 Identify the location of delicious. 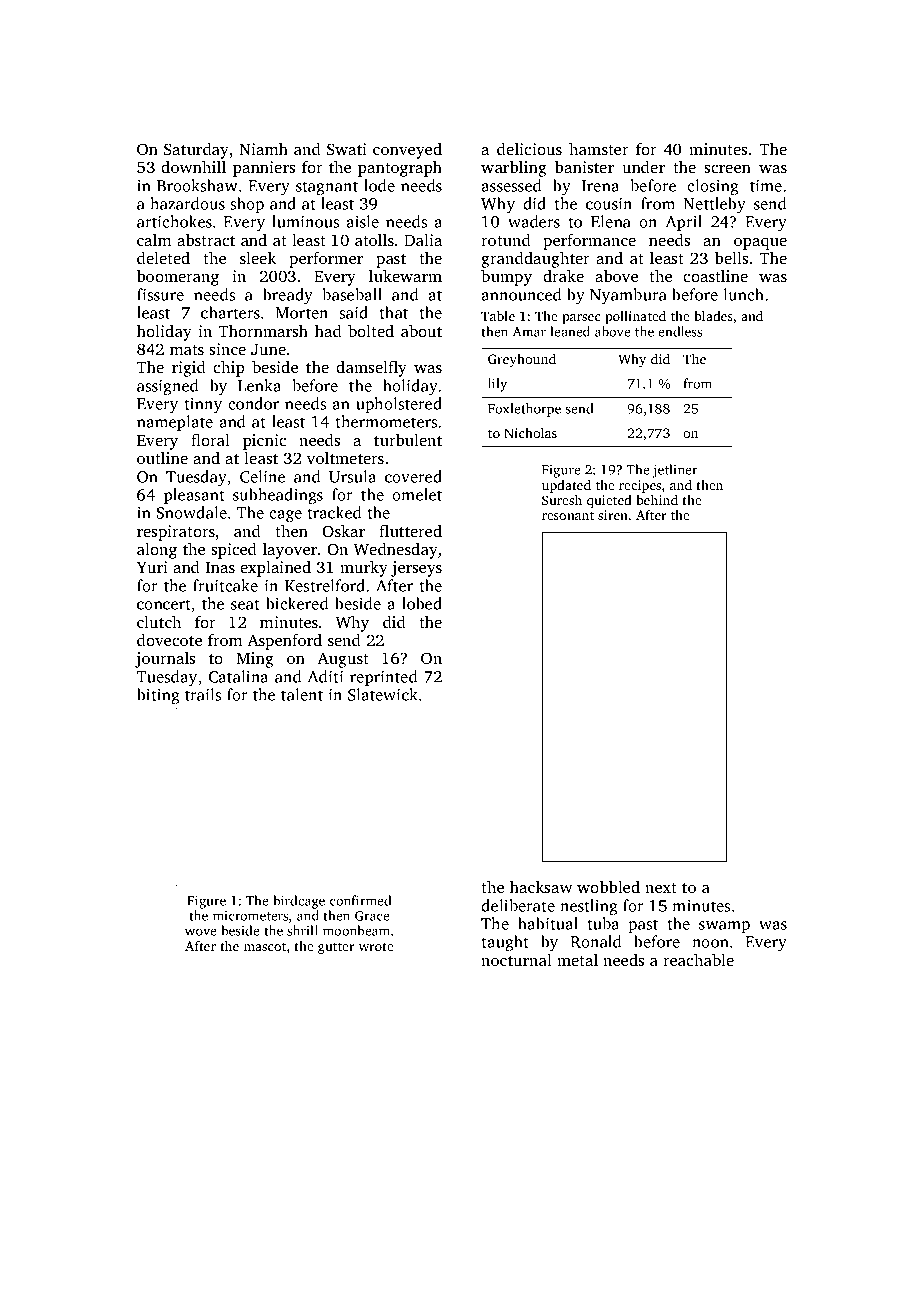
(529, 149).
